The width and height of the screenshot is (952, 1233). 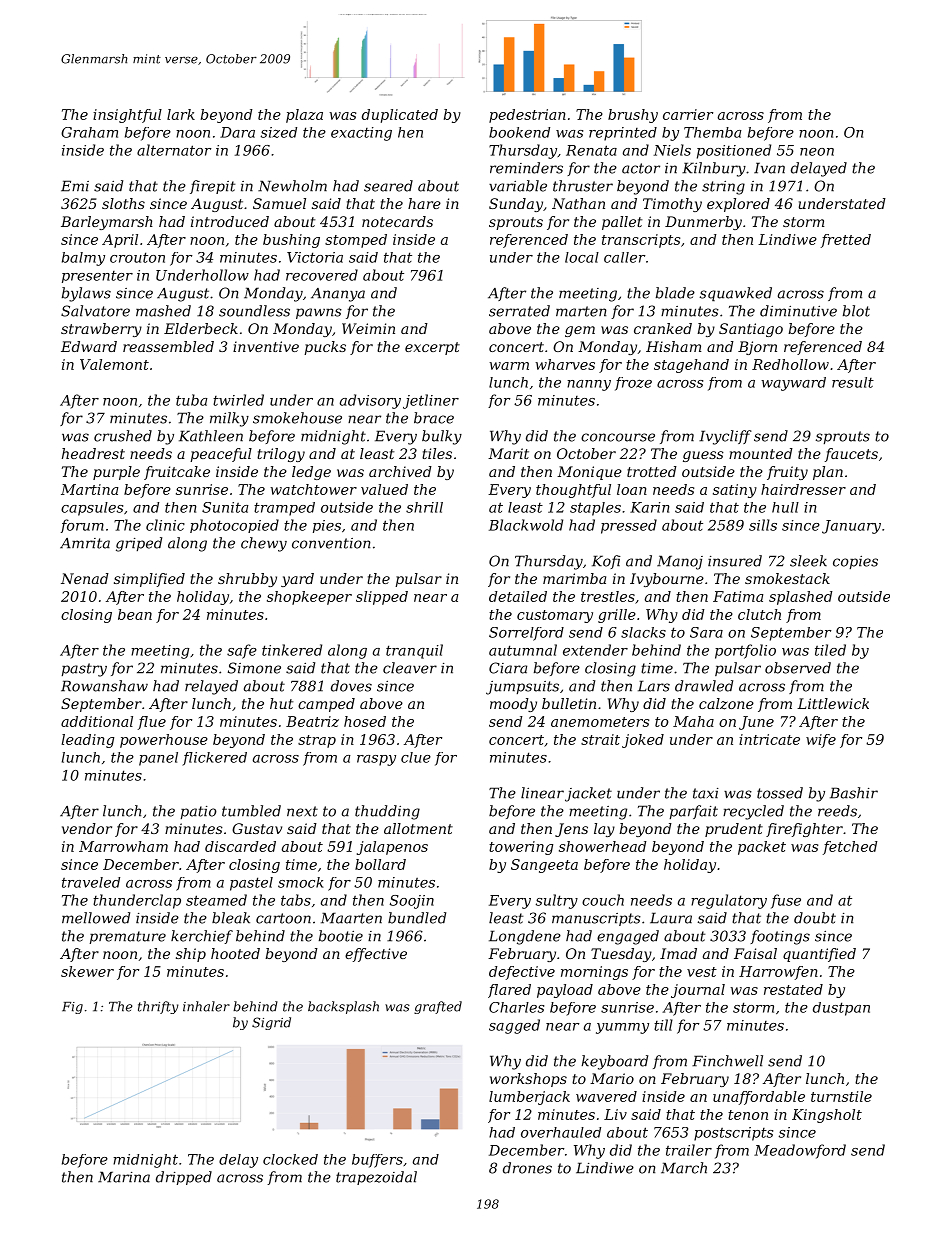 What do you see at coordinates (325, 348) in the screenshot?
I see `pucks` at bounding box center [325, 348].
